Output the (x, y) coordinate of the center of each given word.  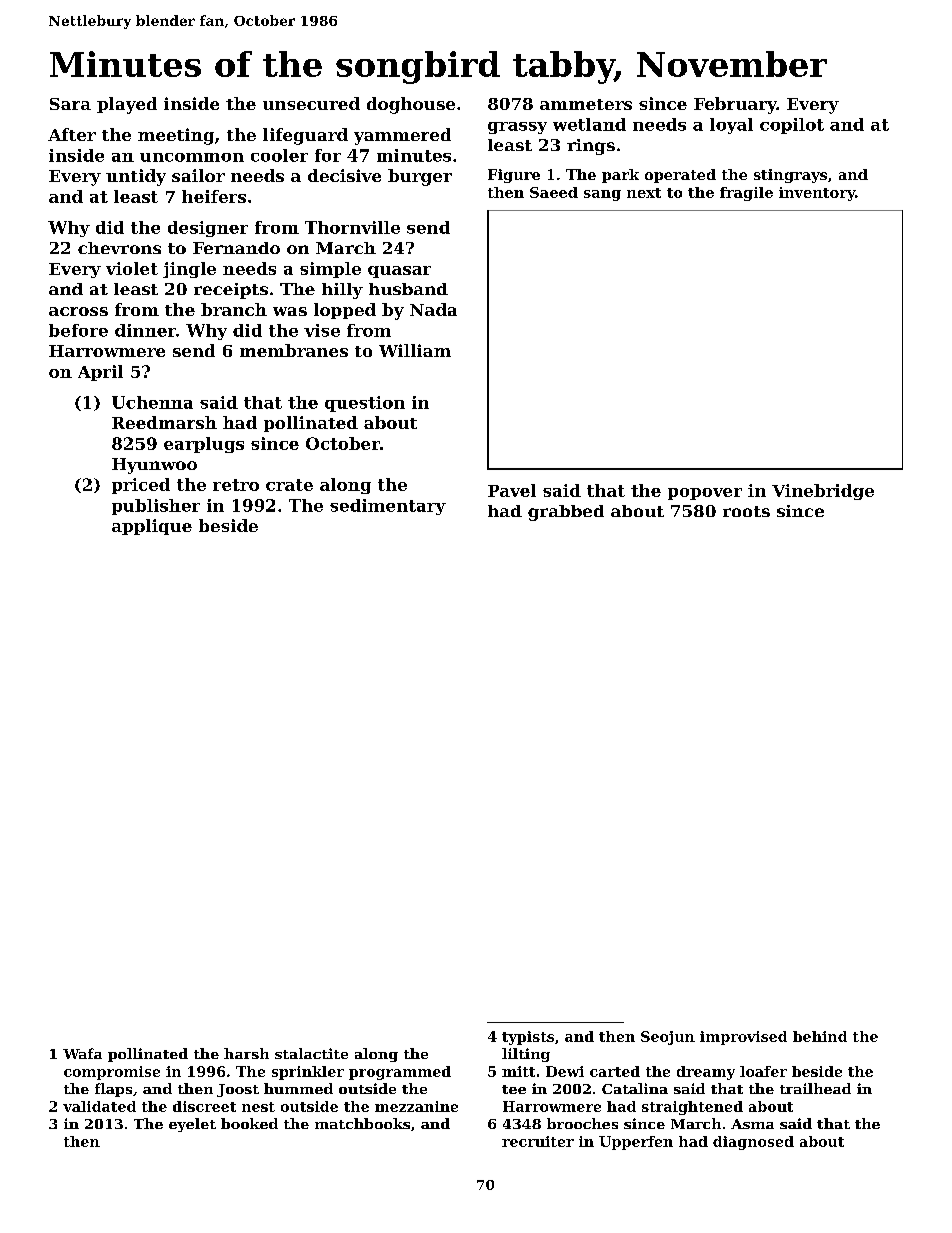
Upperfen (636, 1143)
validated (99, 1106)
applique (152, 527)
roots (746, 511)
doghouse (411, 105)
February (735, 105)
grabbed (566, 513)
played (127, 105)
